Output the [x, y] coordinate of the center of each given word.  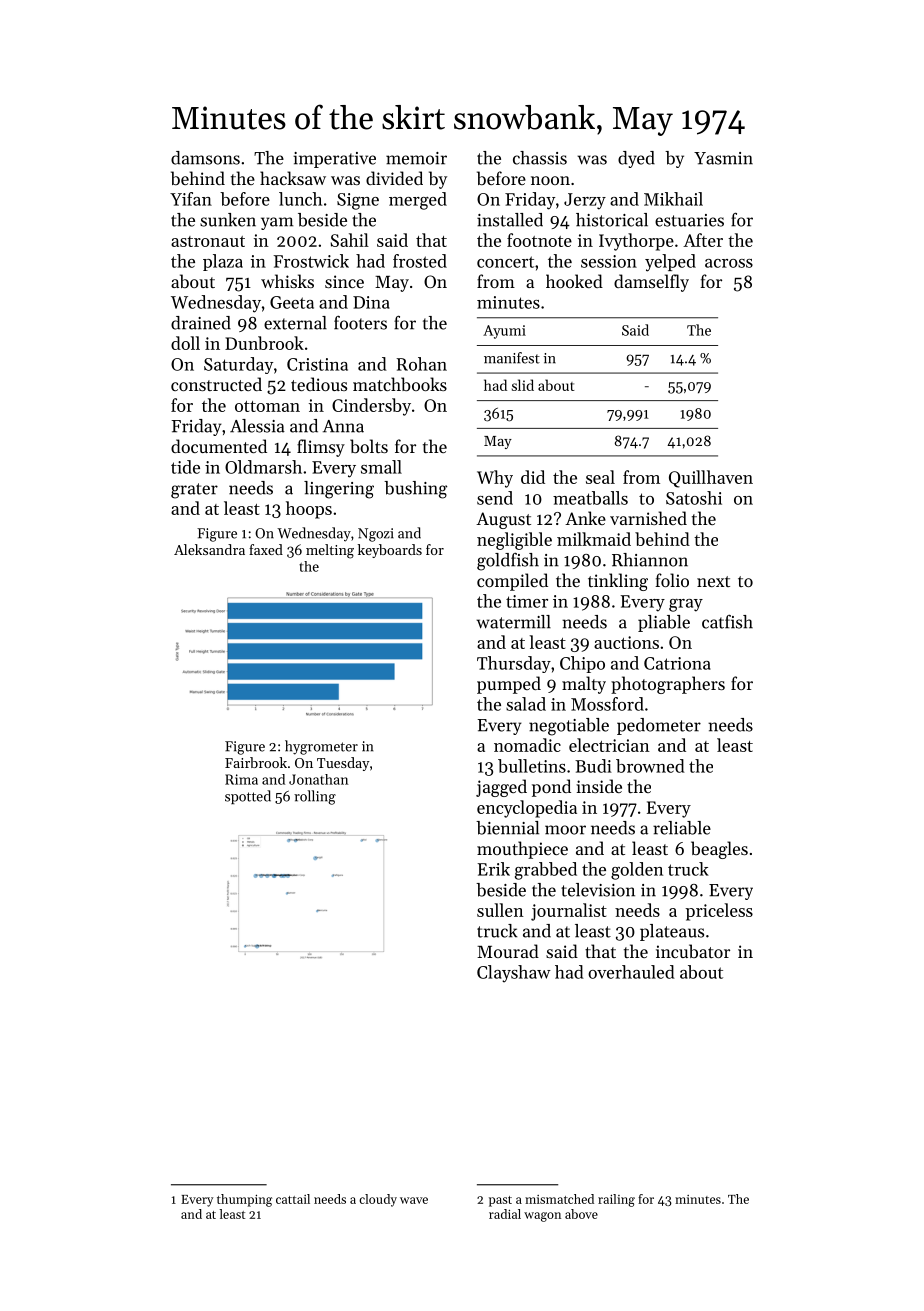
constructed [216, 384]
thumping [244, 1200]
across [729, 263]
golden [637, 871]
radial [505, 1214]
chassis [540, 158]
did [533, 477]
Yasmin [723, 158]
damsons [205, 158]
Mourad [508, 951]
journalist [569, 912]
